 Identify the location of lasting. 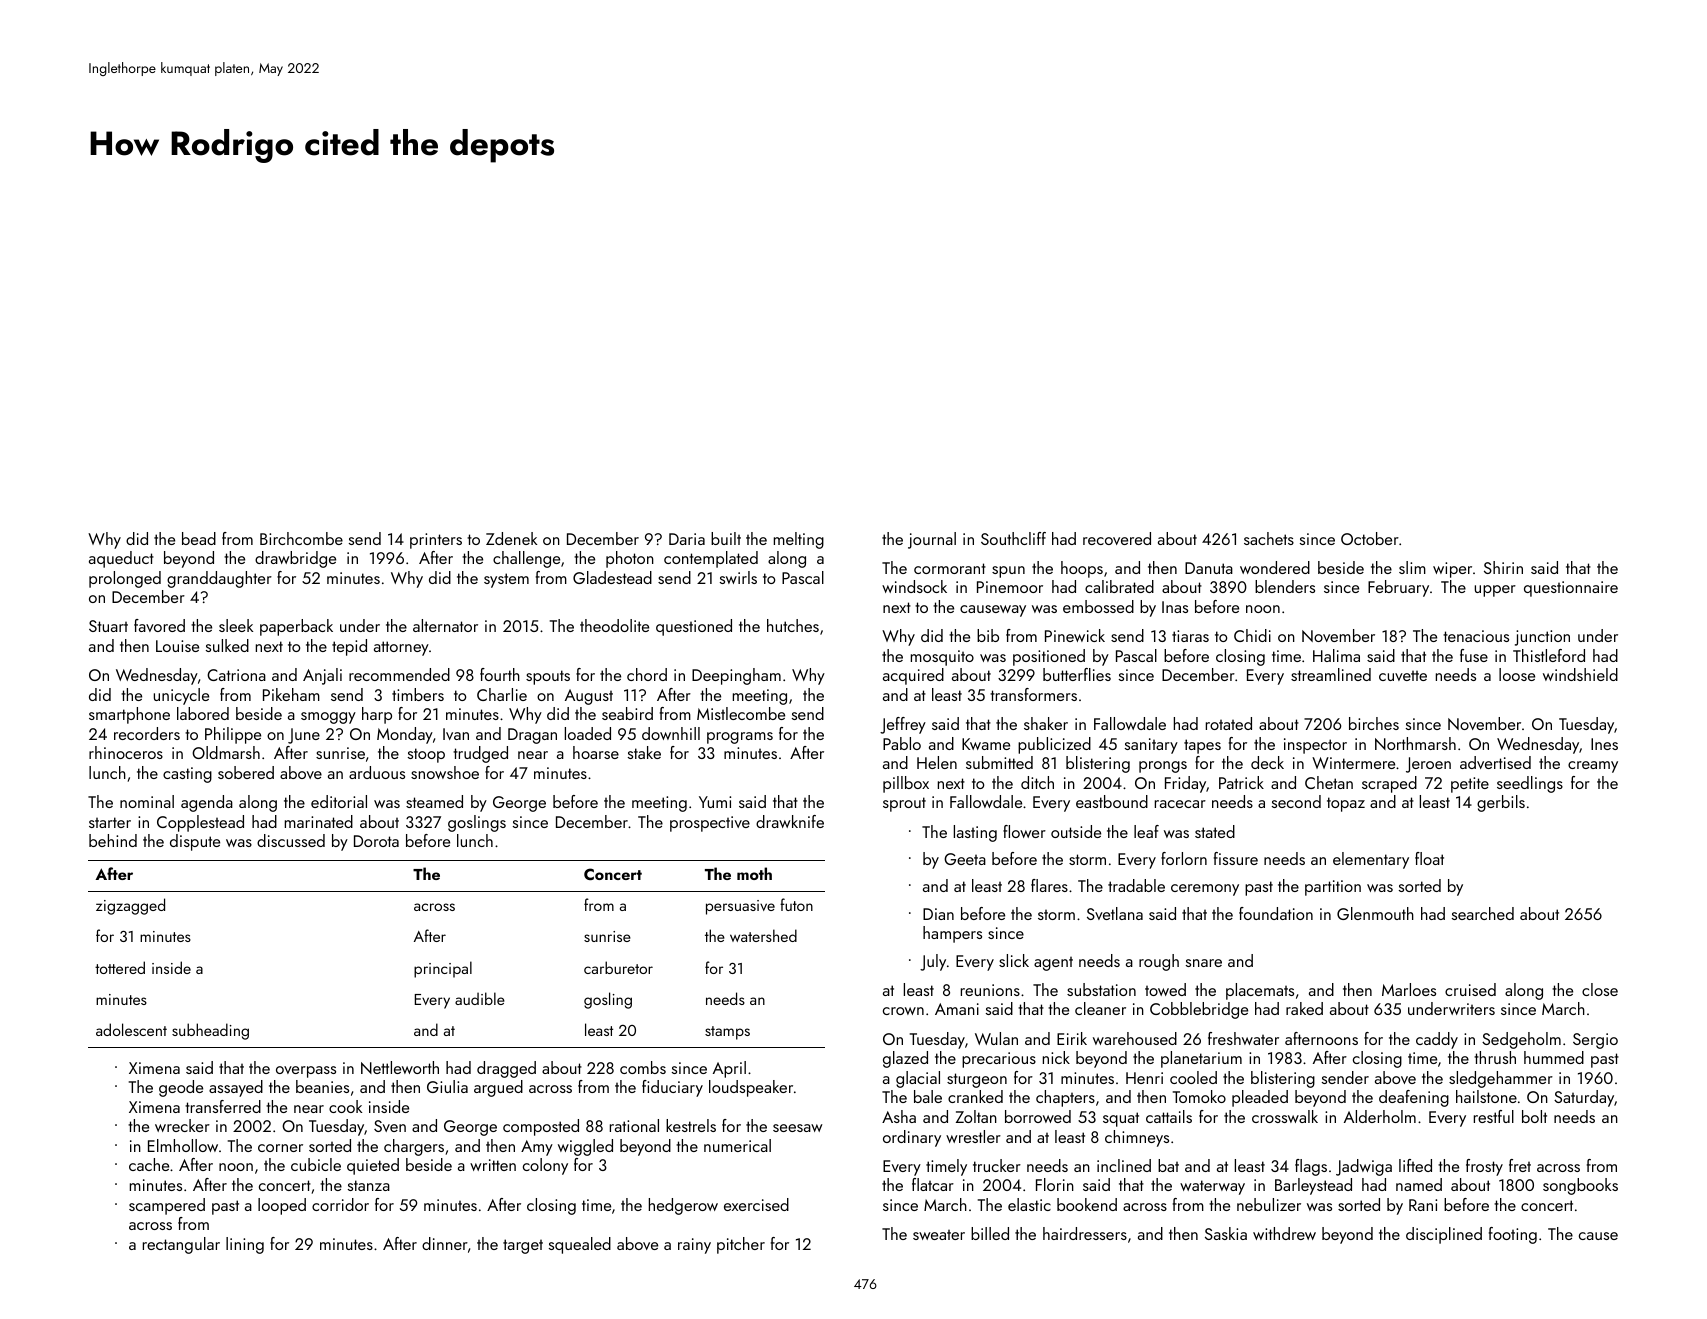
(975, 833).
